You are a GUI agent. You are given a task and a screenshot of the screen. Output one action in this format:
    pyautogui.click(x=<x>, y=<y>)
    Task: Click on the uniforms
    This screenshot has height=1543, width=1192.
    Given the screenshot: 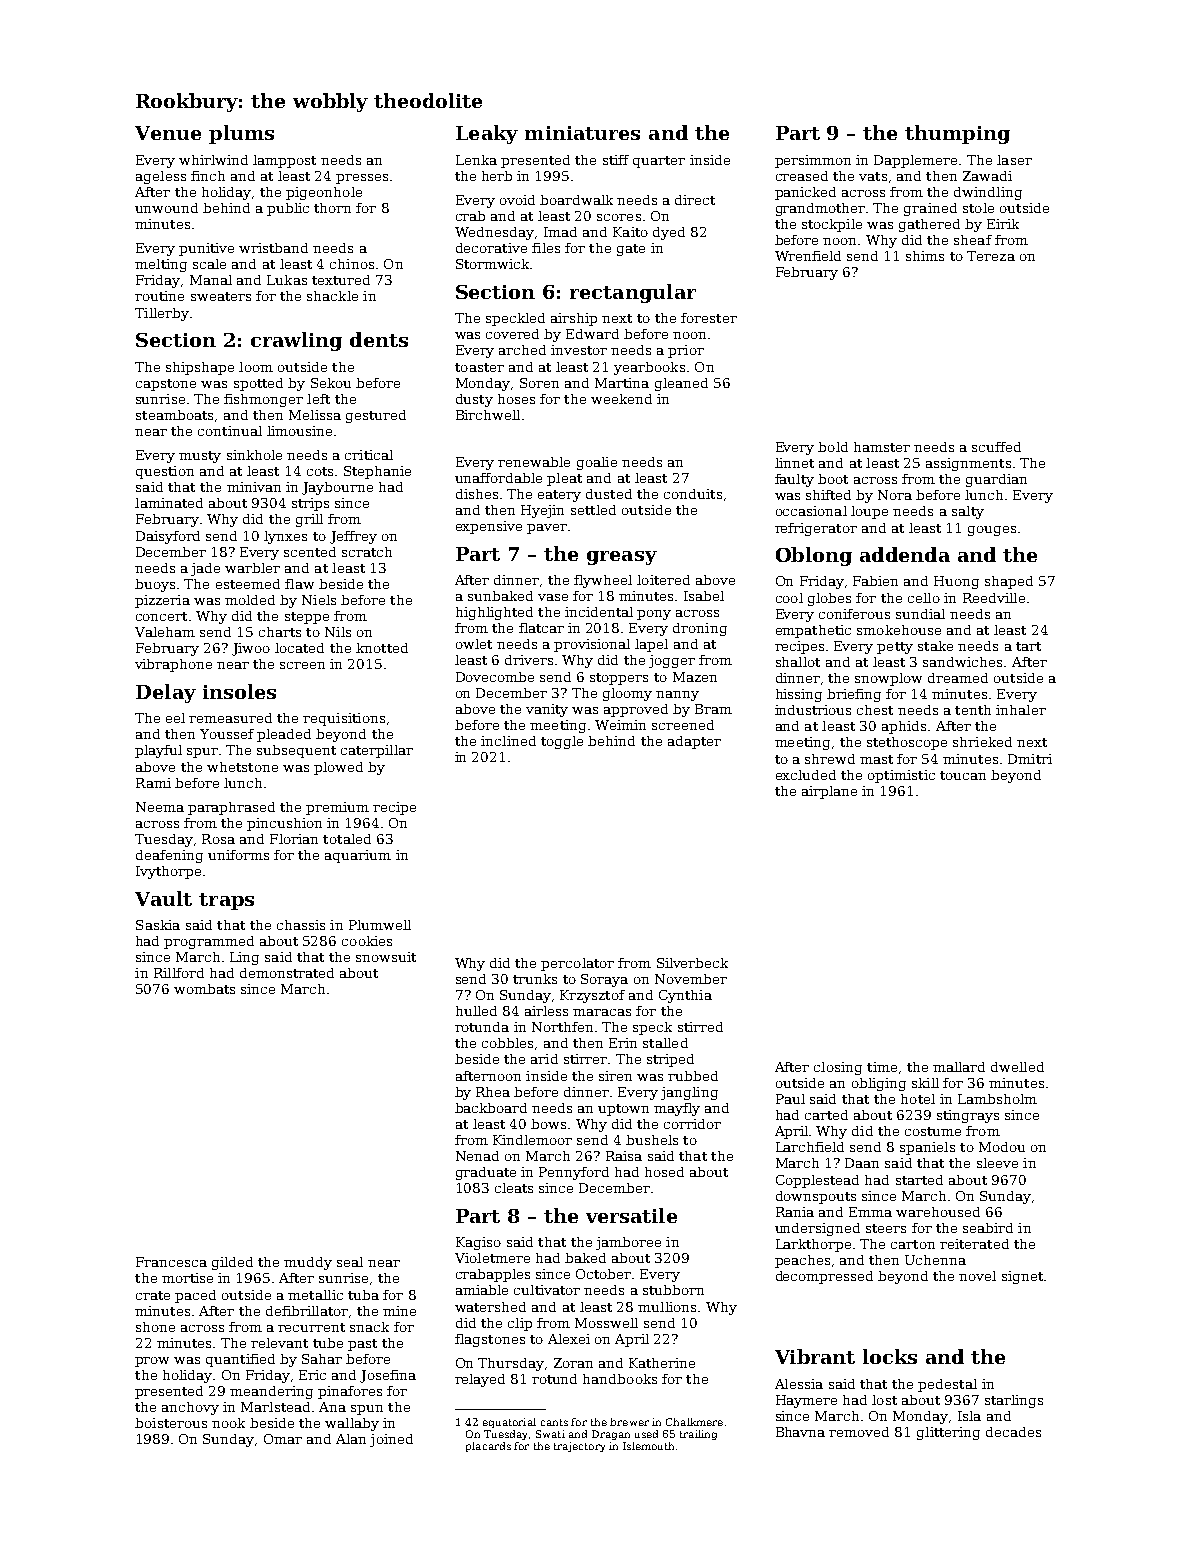 What is the action you would take?
    pyautogui.click(x=238, y=855)
